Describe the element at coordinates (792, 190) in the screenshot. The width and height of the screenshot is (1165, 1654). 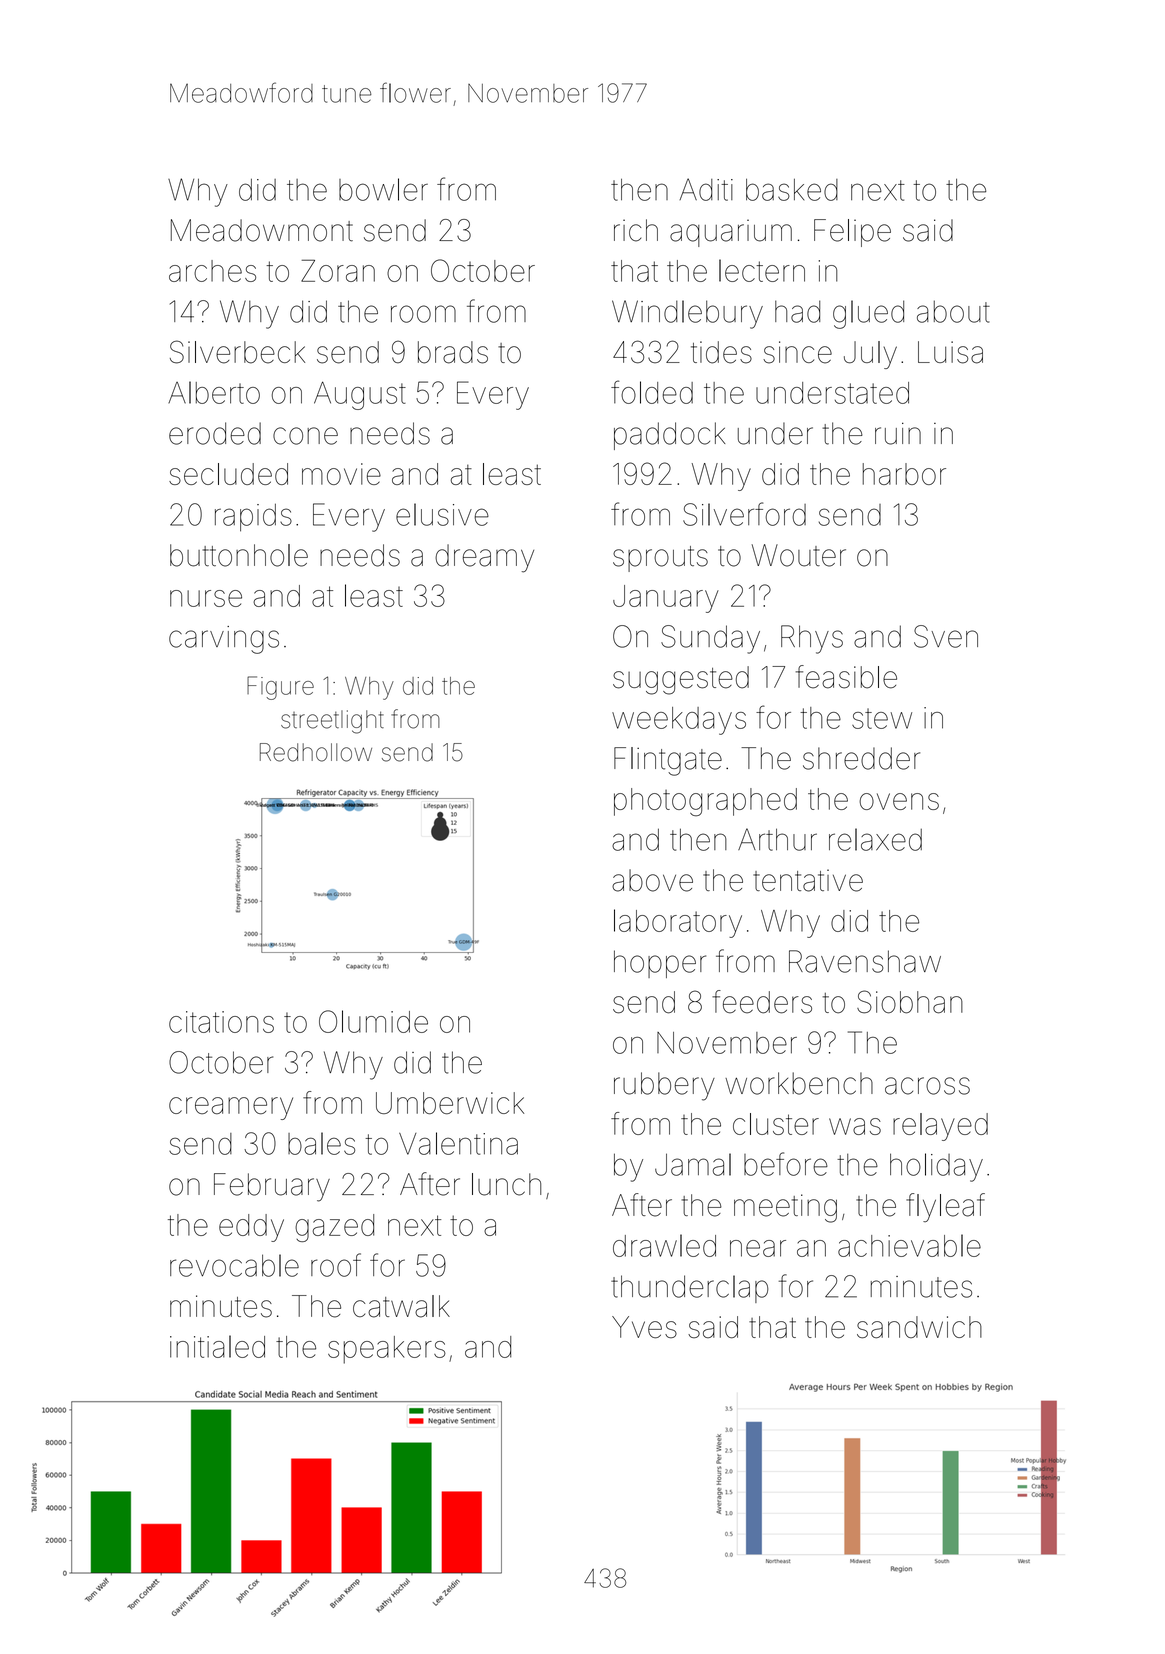
I see `basked` at that location.
